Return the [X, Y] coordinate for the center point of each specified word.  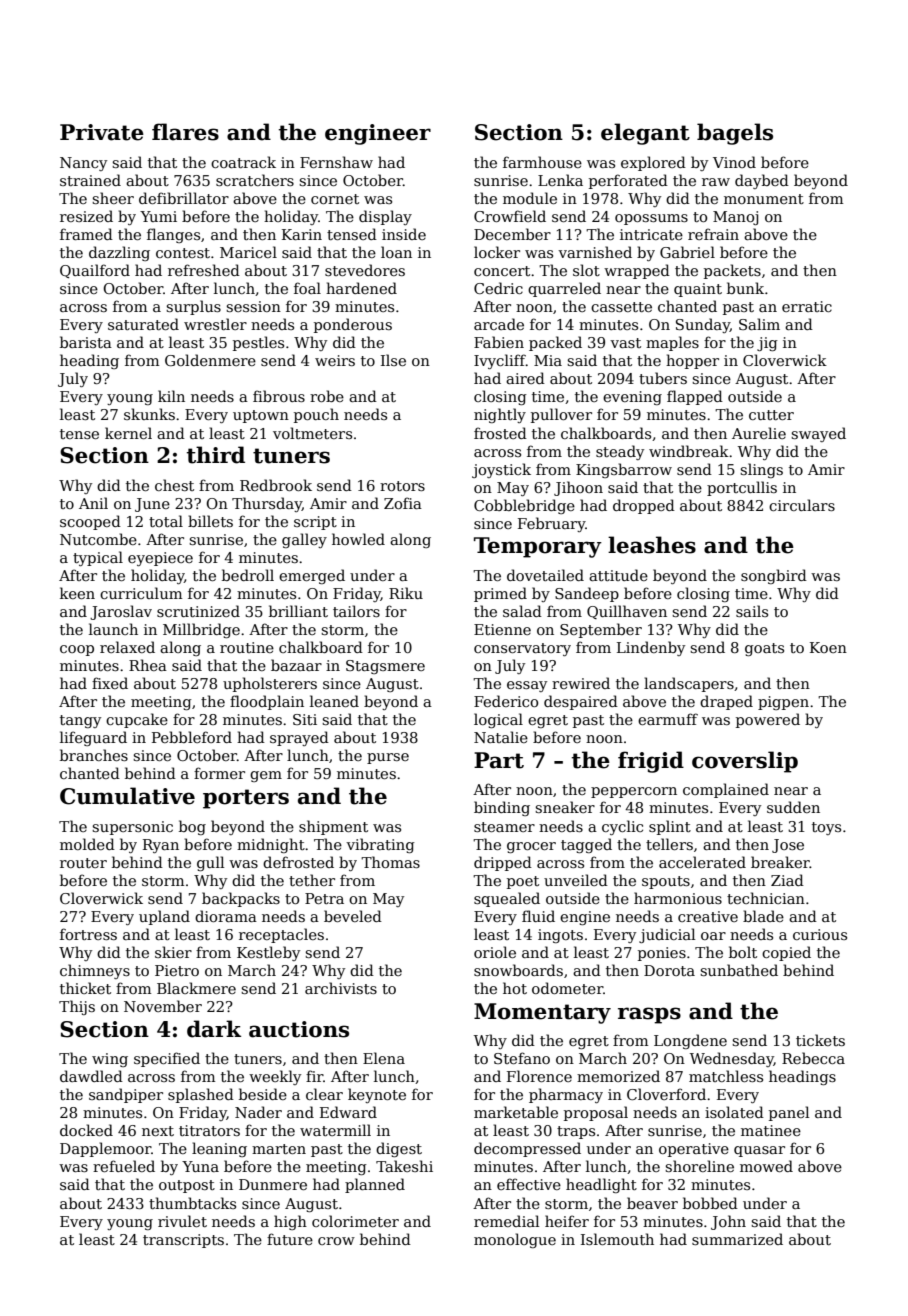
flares [185, 132]
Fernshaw [336, 162]
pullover [561, 415]
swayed [818, 434]
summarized [737, 1239]
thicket [85, 988]
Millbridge [201, 630]
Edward [348, 1112]
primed [500, 594]
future [290, 1239]
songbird [774, 576]
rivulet [182, 1221]
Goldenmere [210, 360]
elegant [645, 134]
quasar [759, 1151]
